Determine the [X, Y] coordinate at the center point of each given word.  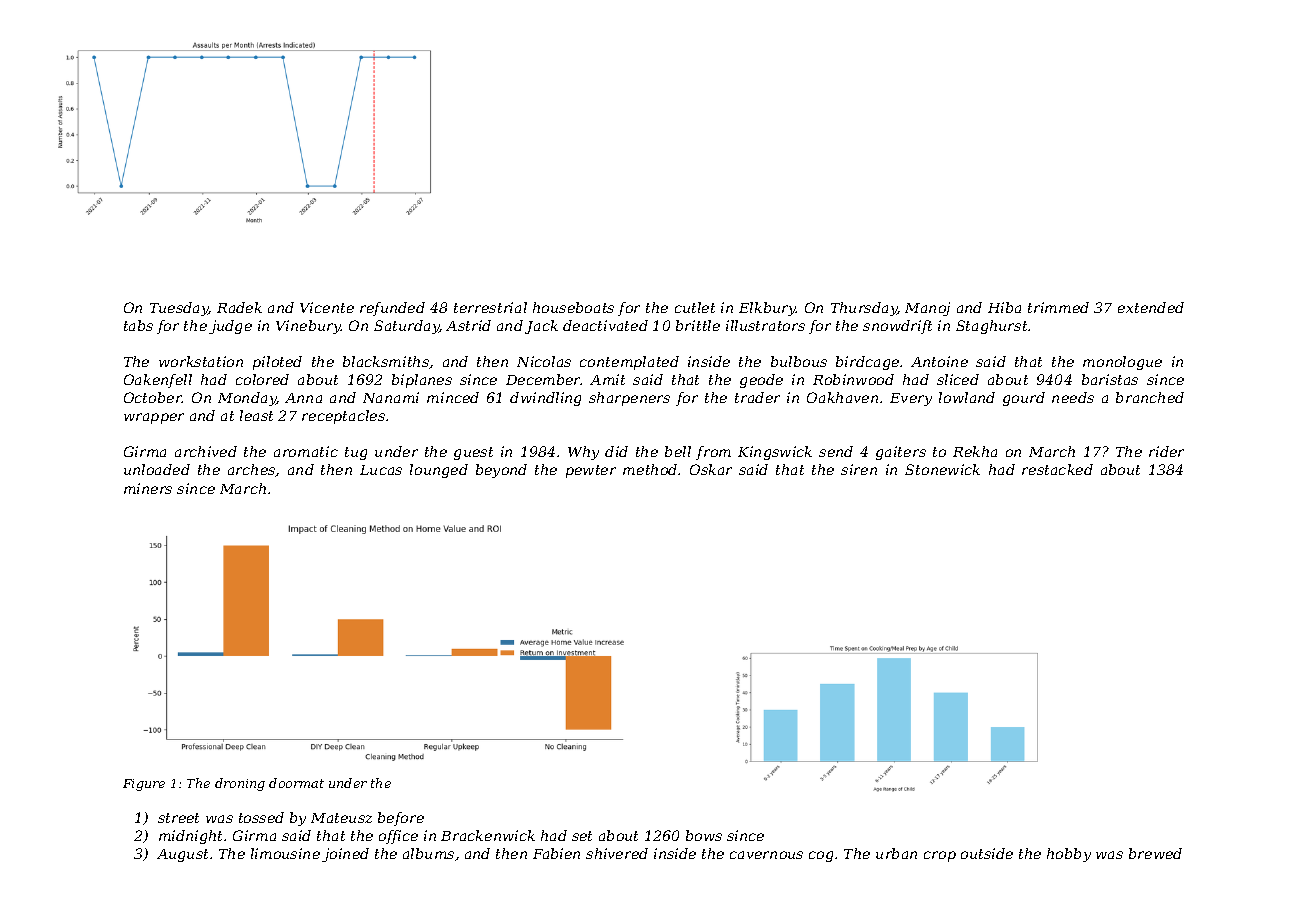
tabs [138, 325]
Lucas [381, 470]
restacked [1057, 469]
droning [240, 784]
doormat [296, 783]
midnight [190, 837]
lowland [967, 397]
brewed [1155, 853]
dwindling [545, 399]
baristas [1110, 379]
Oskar [711, 469]
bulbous [799, 361]
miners [148, 488]
